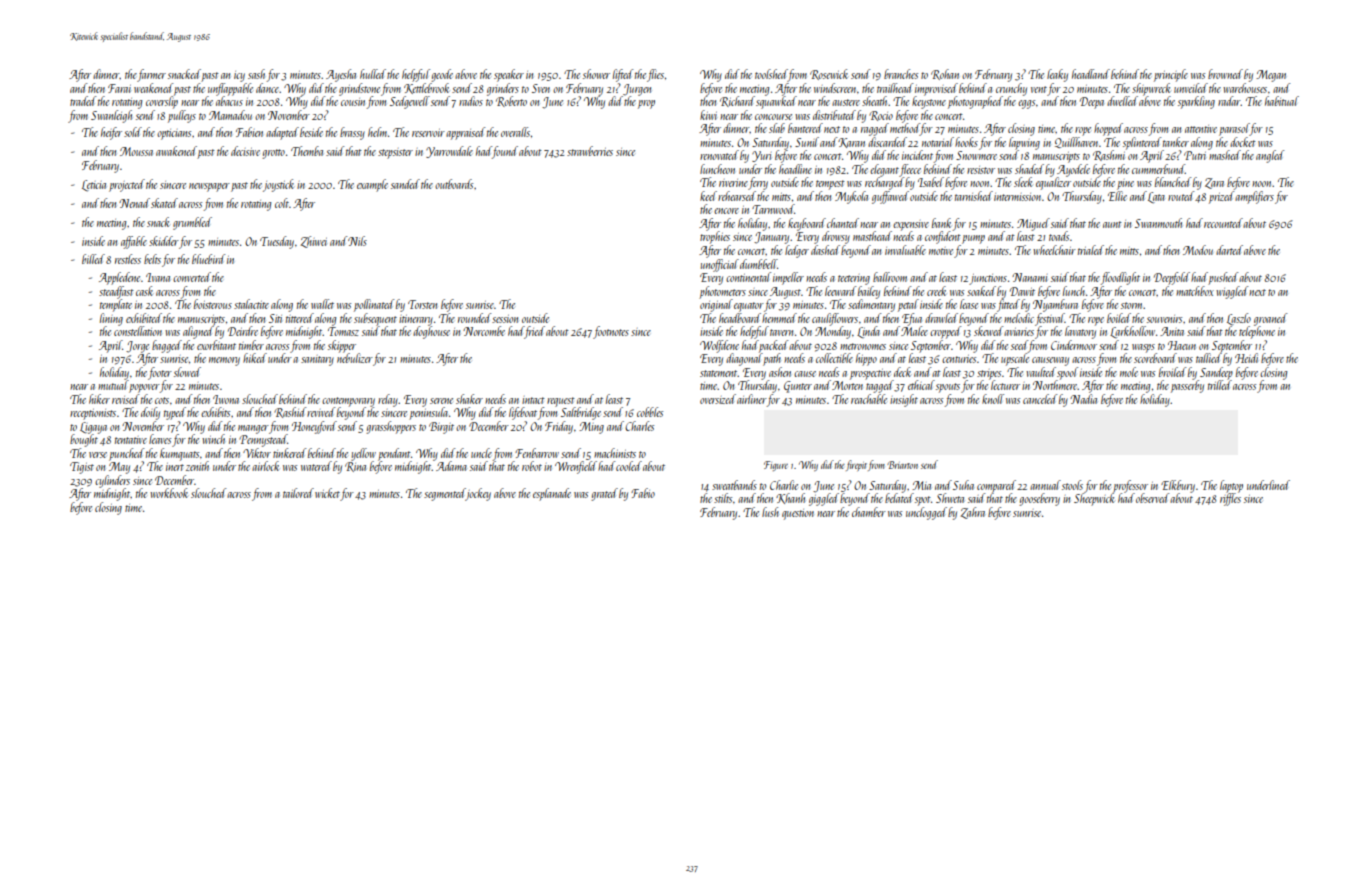 The width and height of the image is (1372, 887). Describe the element at coordinates (715, 237) in the image. I see `trophies` at that location.
